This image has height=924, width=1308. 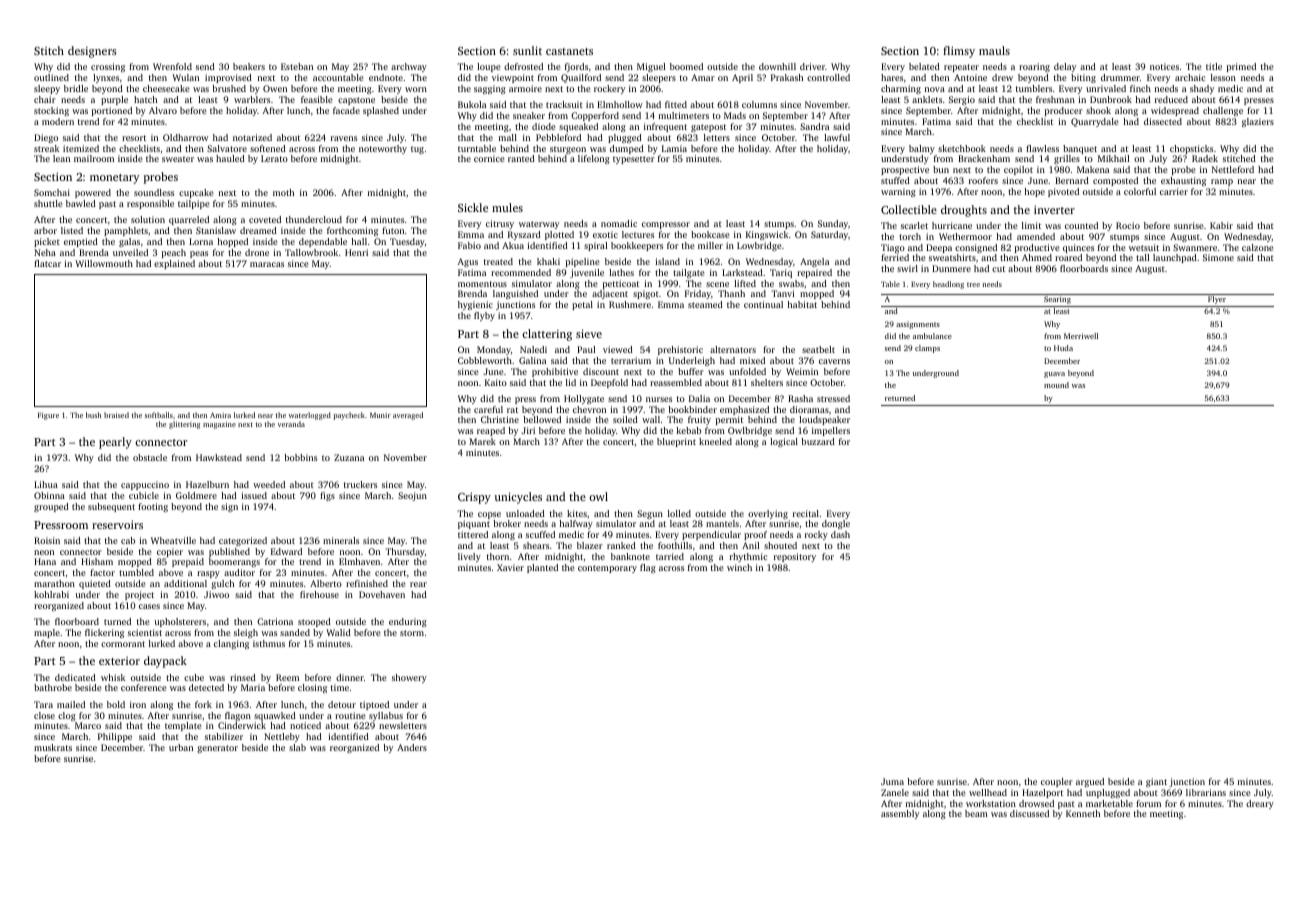 What do you see at coordinates (172, 66) in the image?
I see `Wrenfold` at bounding box center [172, 66].
